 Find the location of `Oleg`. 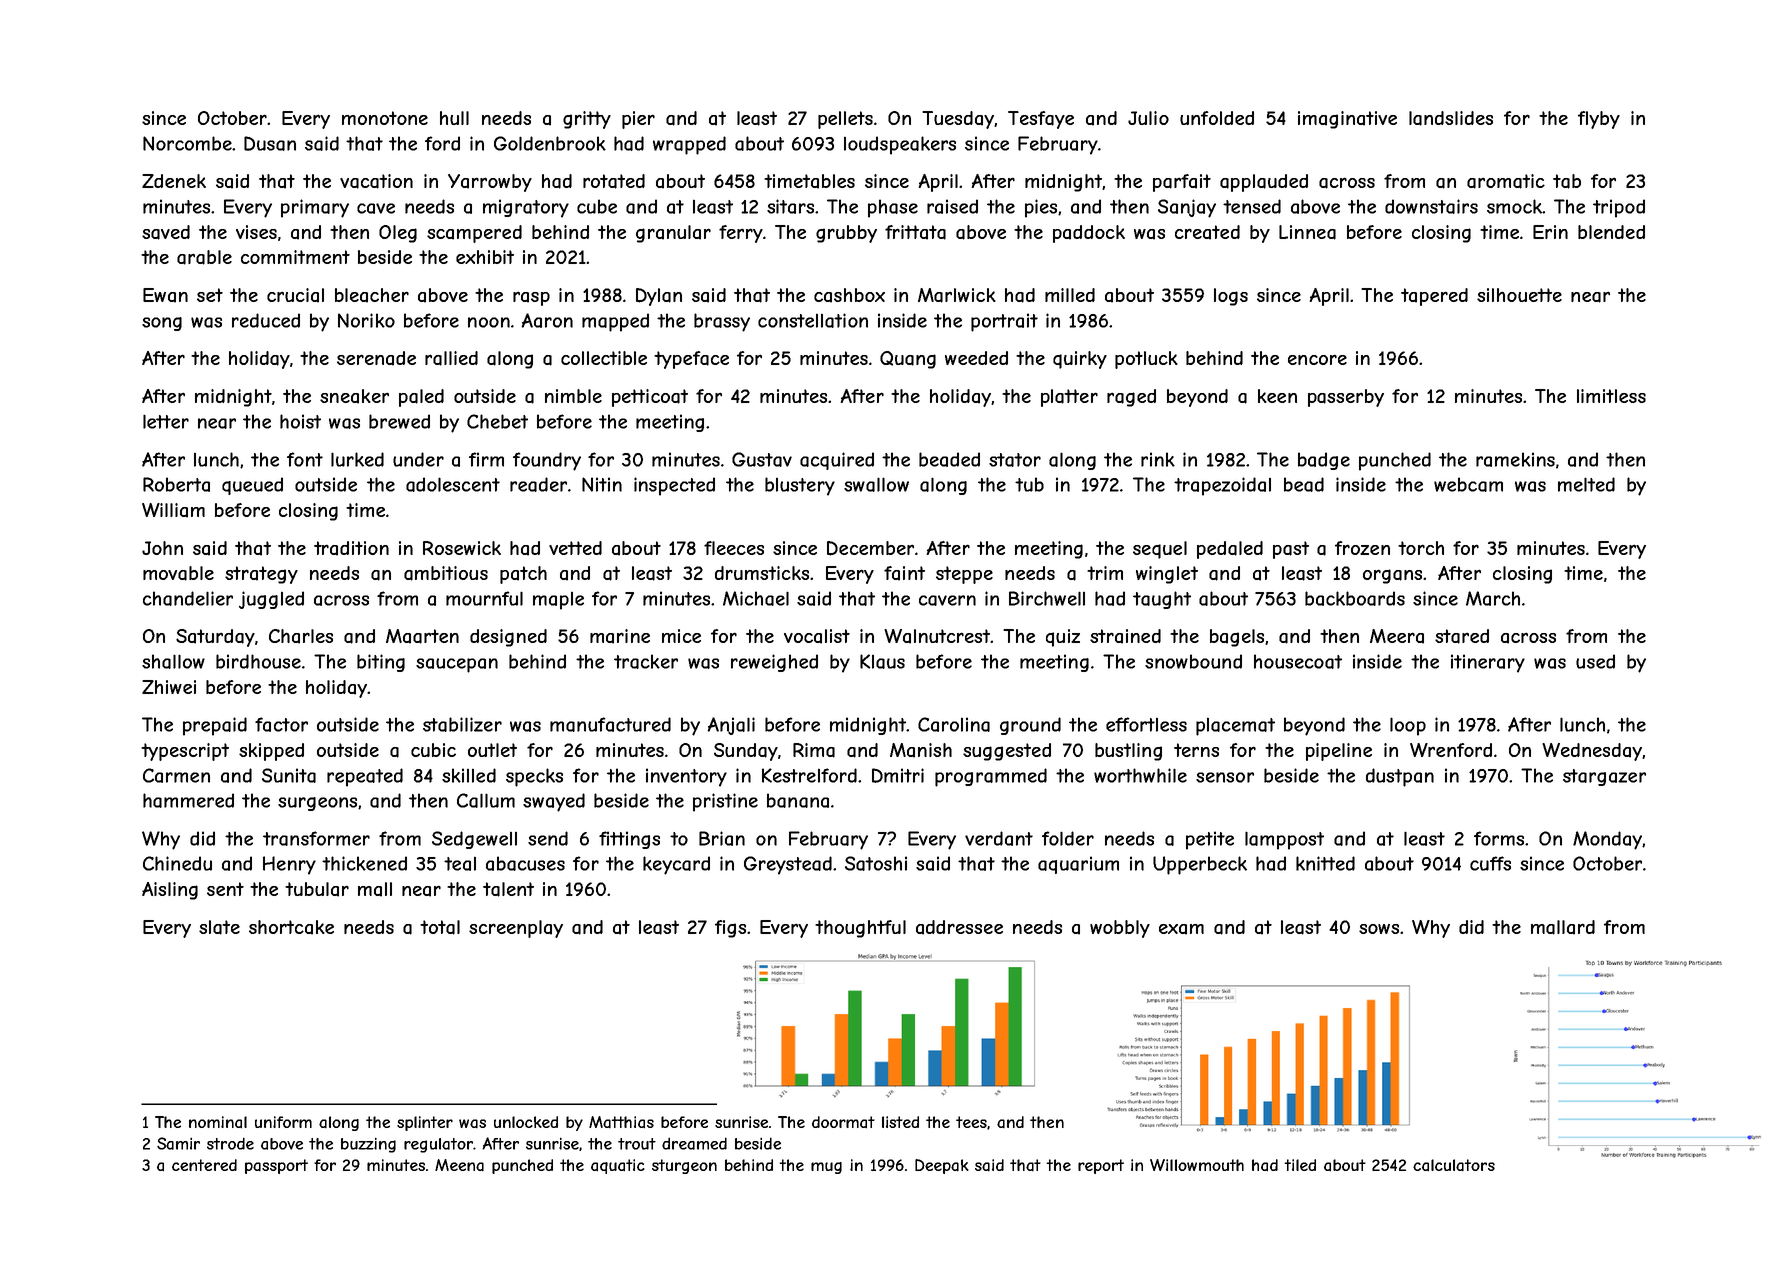

Oleg is located at coordinates (398, 234).
